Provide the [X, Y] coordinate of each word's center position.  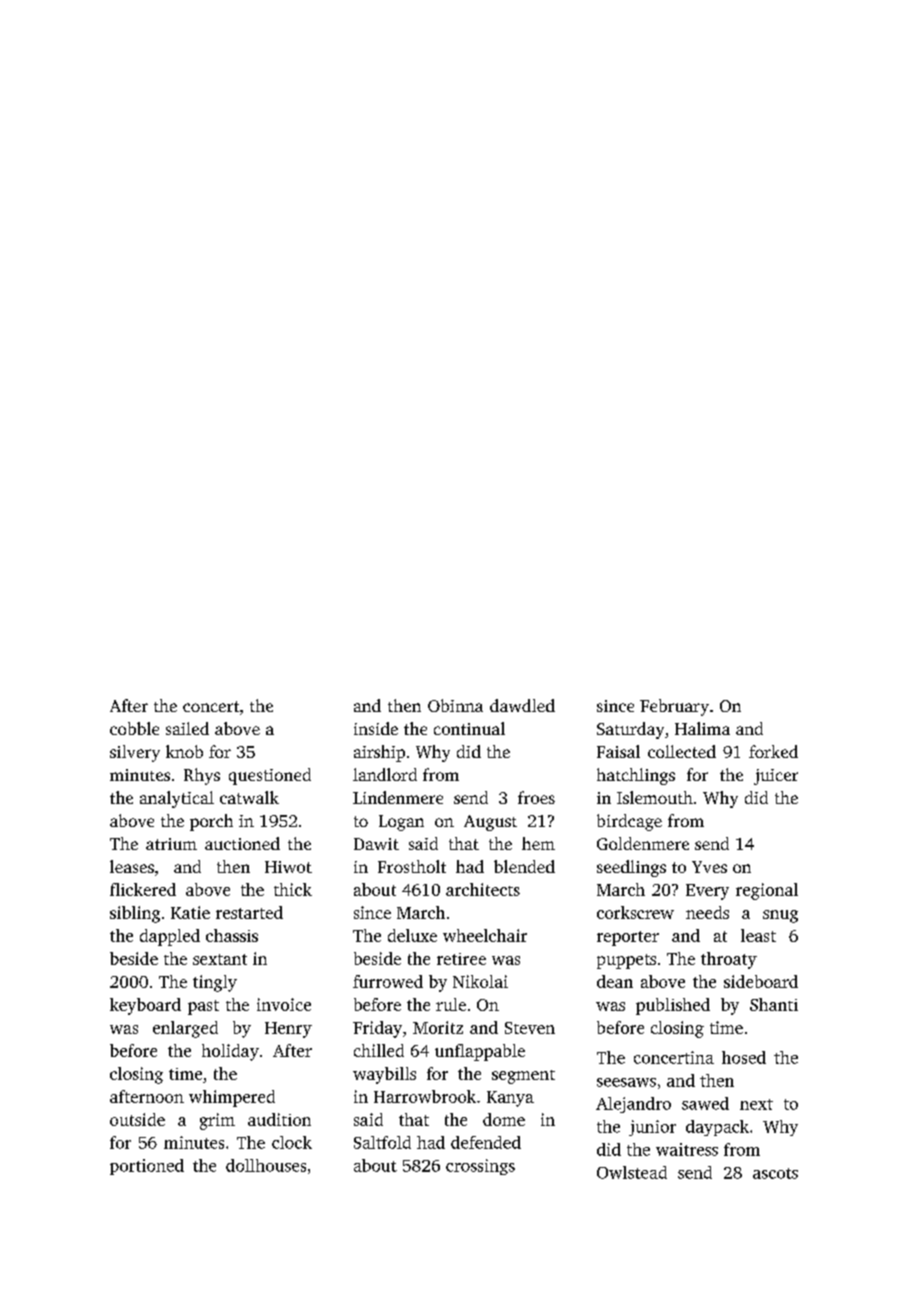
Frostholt [412, 866]
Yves [709, 867]
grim [217, 1121]
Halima [702, 728]
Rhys [202, 776]
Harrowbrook [425, 1096]
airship [379, 753]
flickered [143, 889]
